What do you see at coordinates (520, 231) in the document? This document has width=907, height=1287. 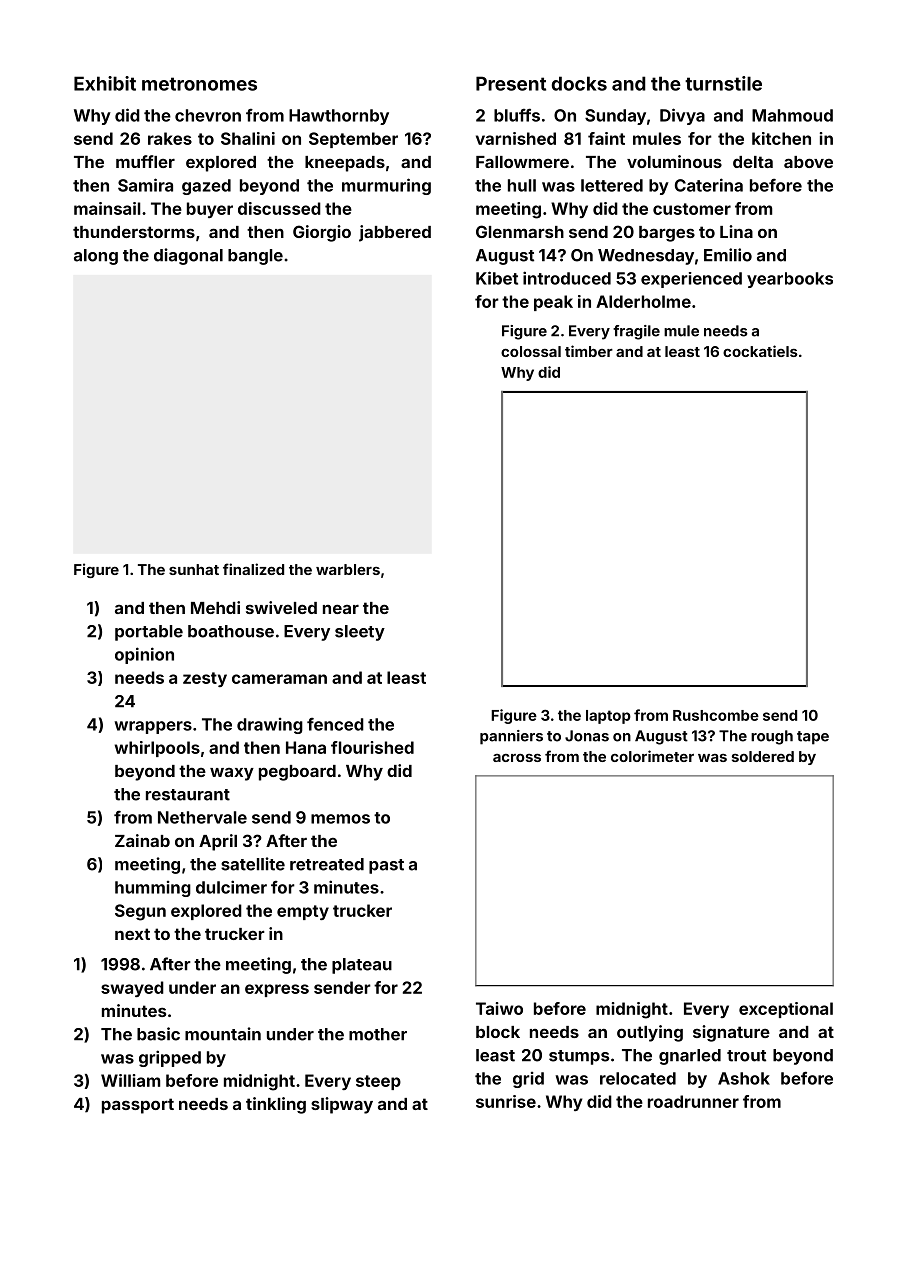 I see `Glenmarsh` at bounding box center [520, 231].
